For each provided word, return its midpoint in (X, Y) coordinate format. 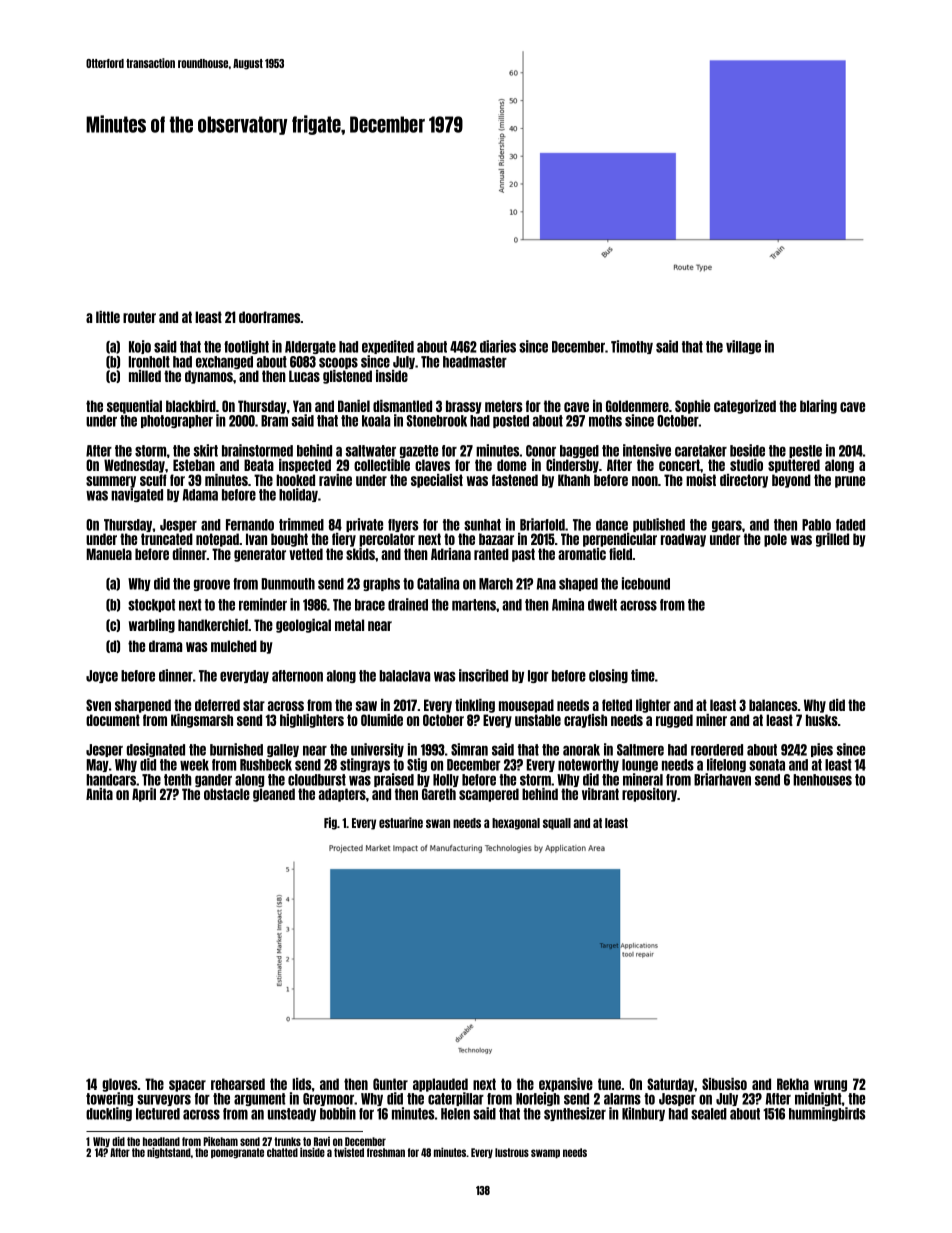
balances (773, 705)
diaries (498, 346)
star (254, 705)
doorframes (270, 317)
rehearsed (238, 1084)
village (743, 347)
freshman (386, 1152)
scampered (489, 795)
